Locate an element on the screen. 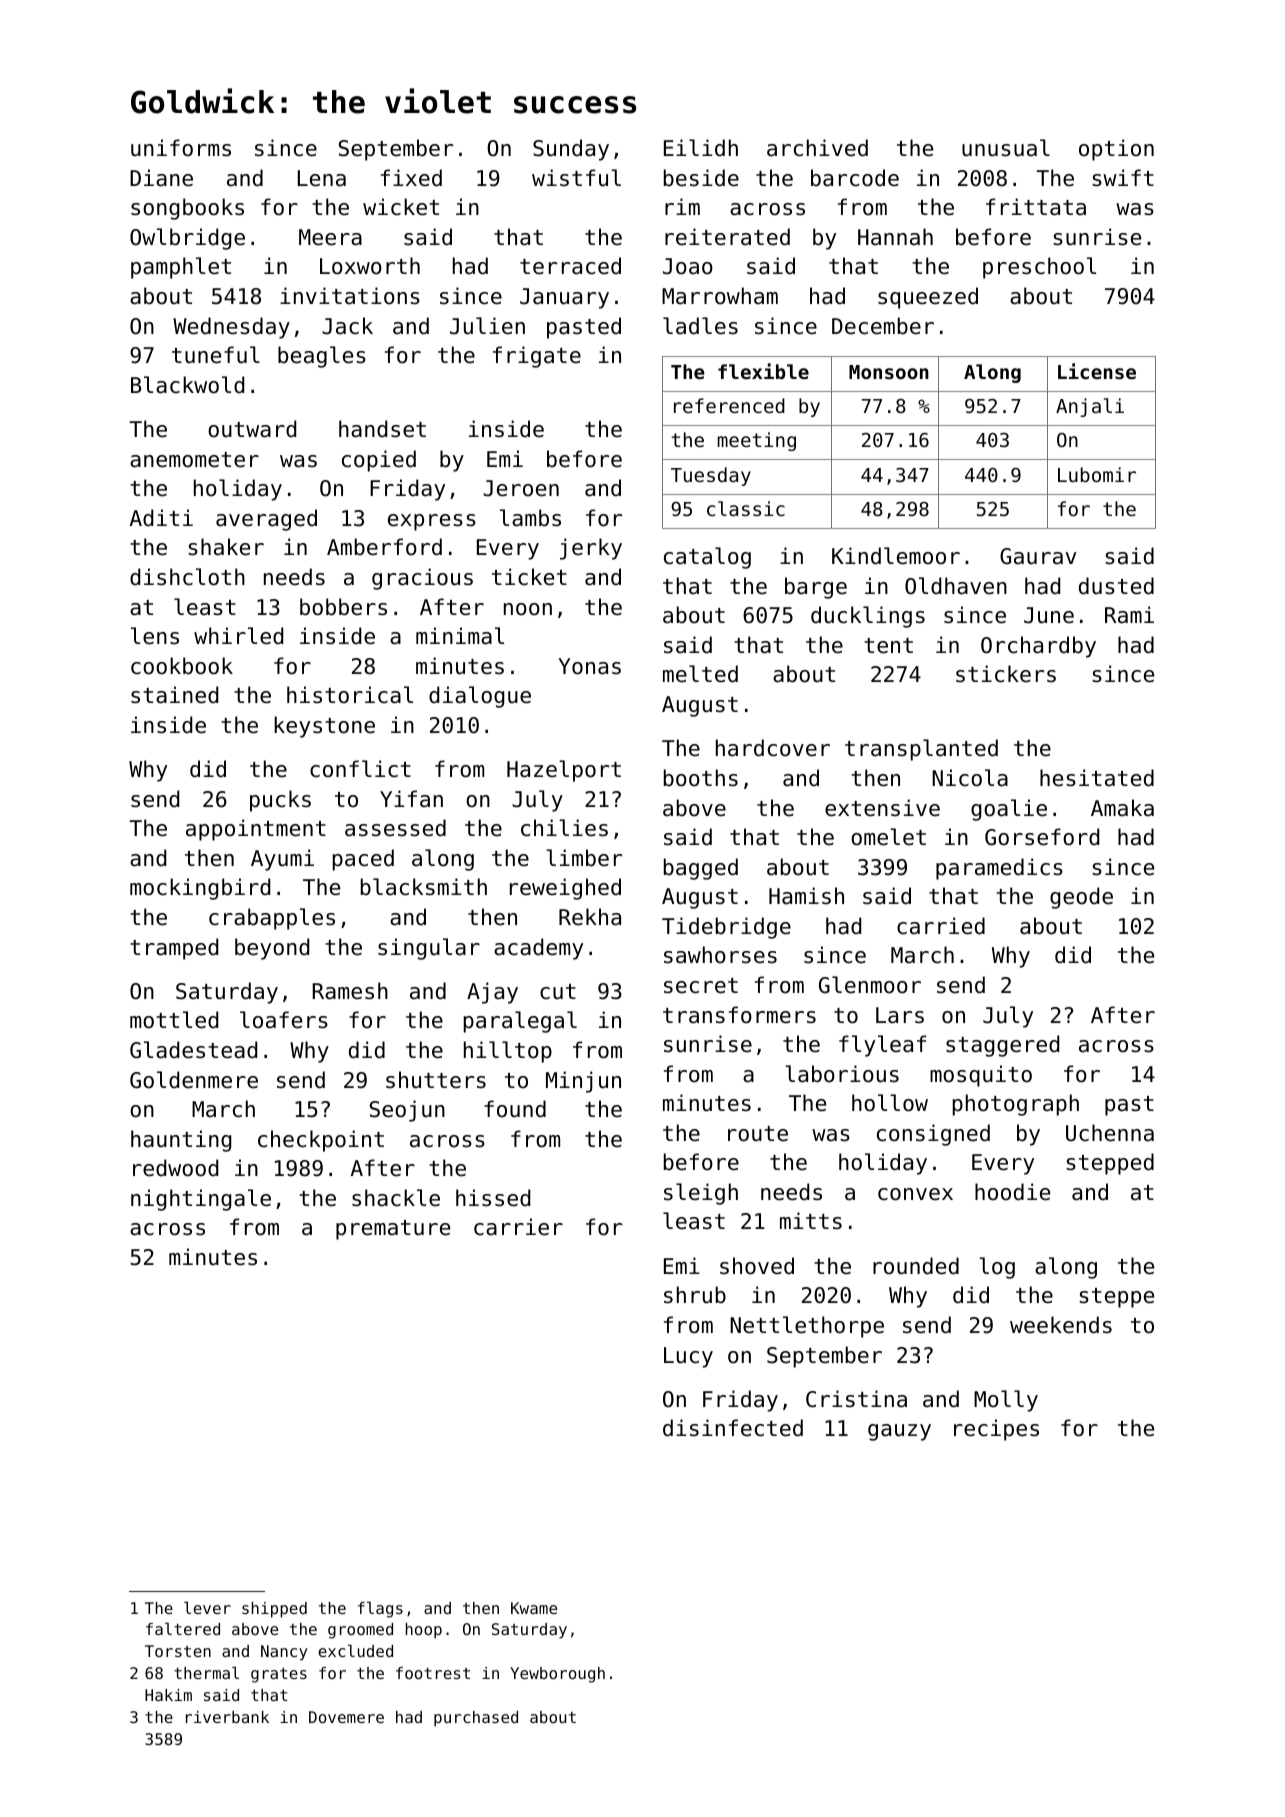 Image resolution: width=1285 pixels, height=1817 pixels. carrier is located at coordinates (518, 1227).
